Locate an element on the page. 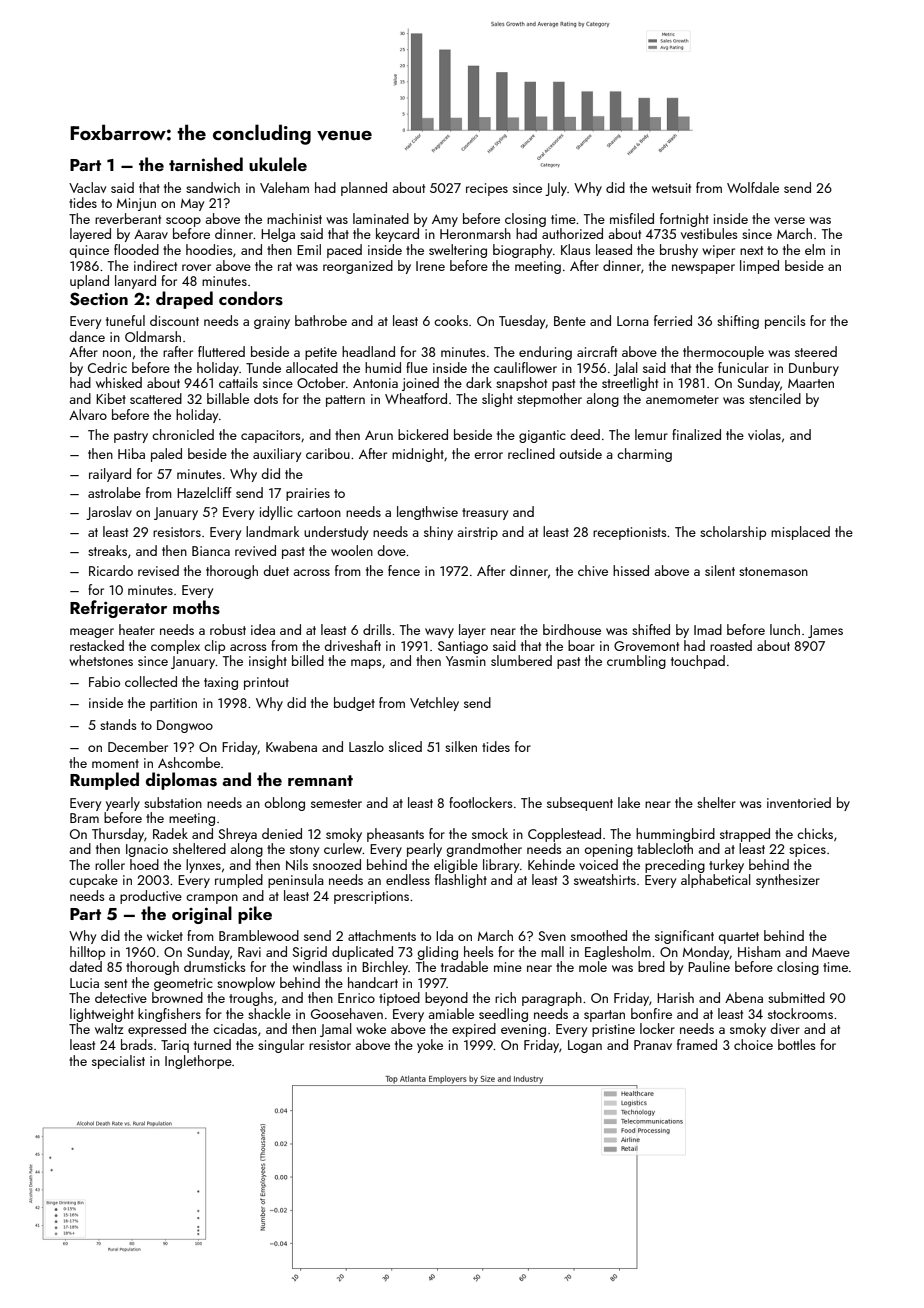  Inglethorpe is located at coordinates (198, 1062).
